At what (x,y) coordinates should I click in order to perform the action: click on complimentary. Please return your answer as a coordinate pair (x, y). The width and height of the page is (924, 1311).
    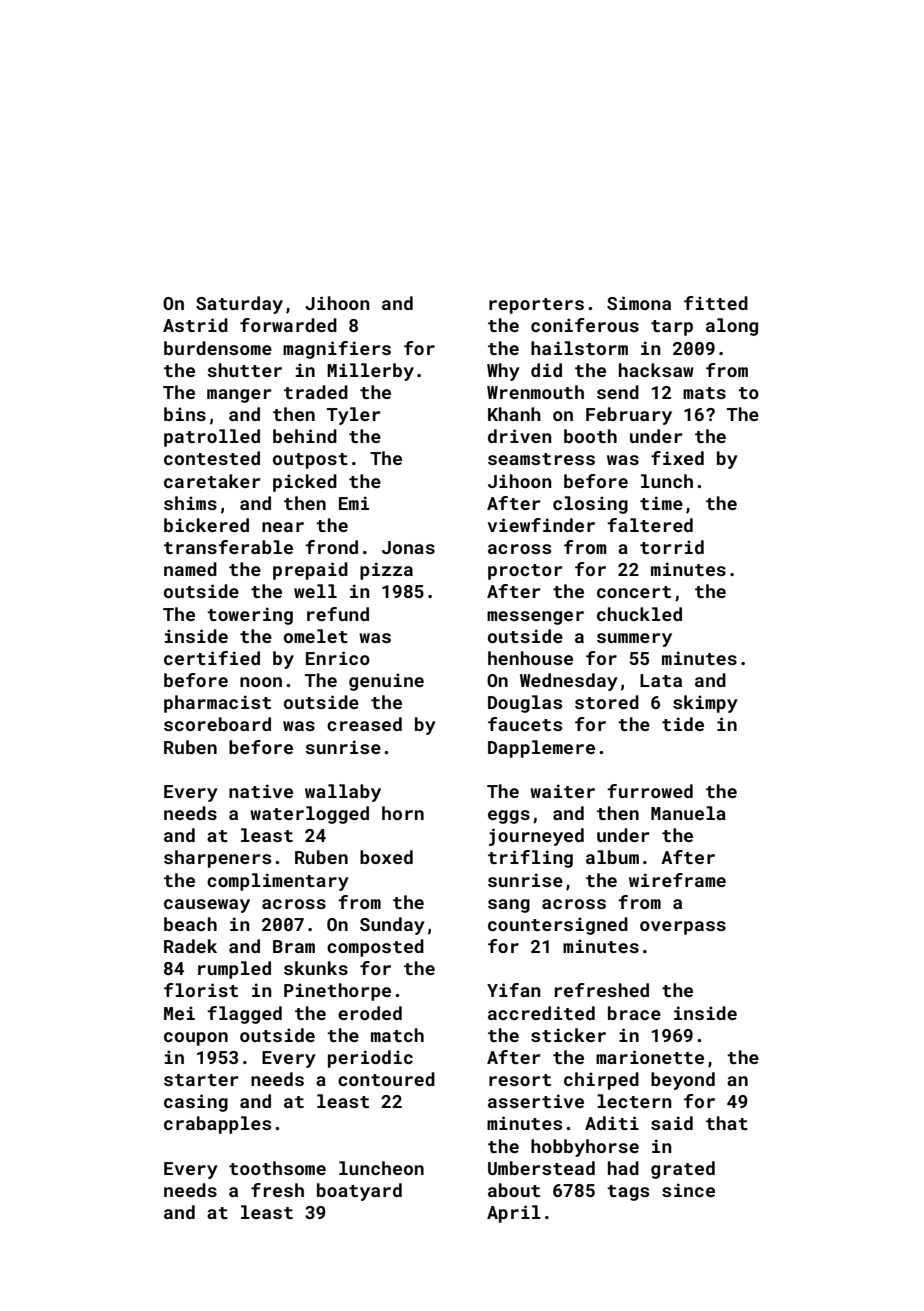
    Looking at the image, I should click on (278, 882).
